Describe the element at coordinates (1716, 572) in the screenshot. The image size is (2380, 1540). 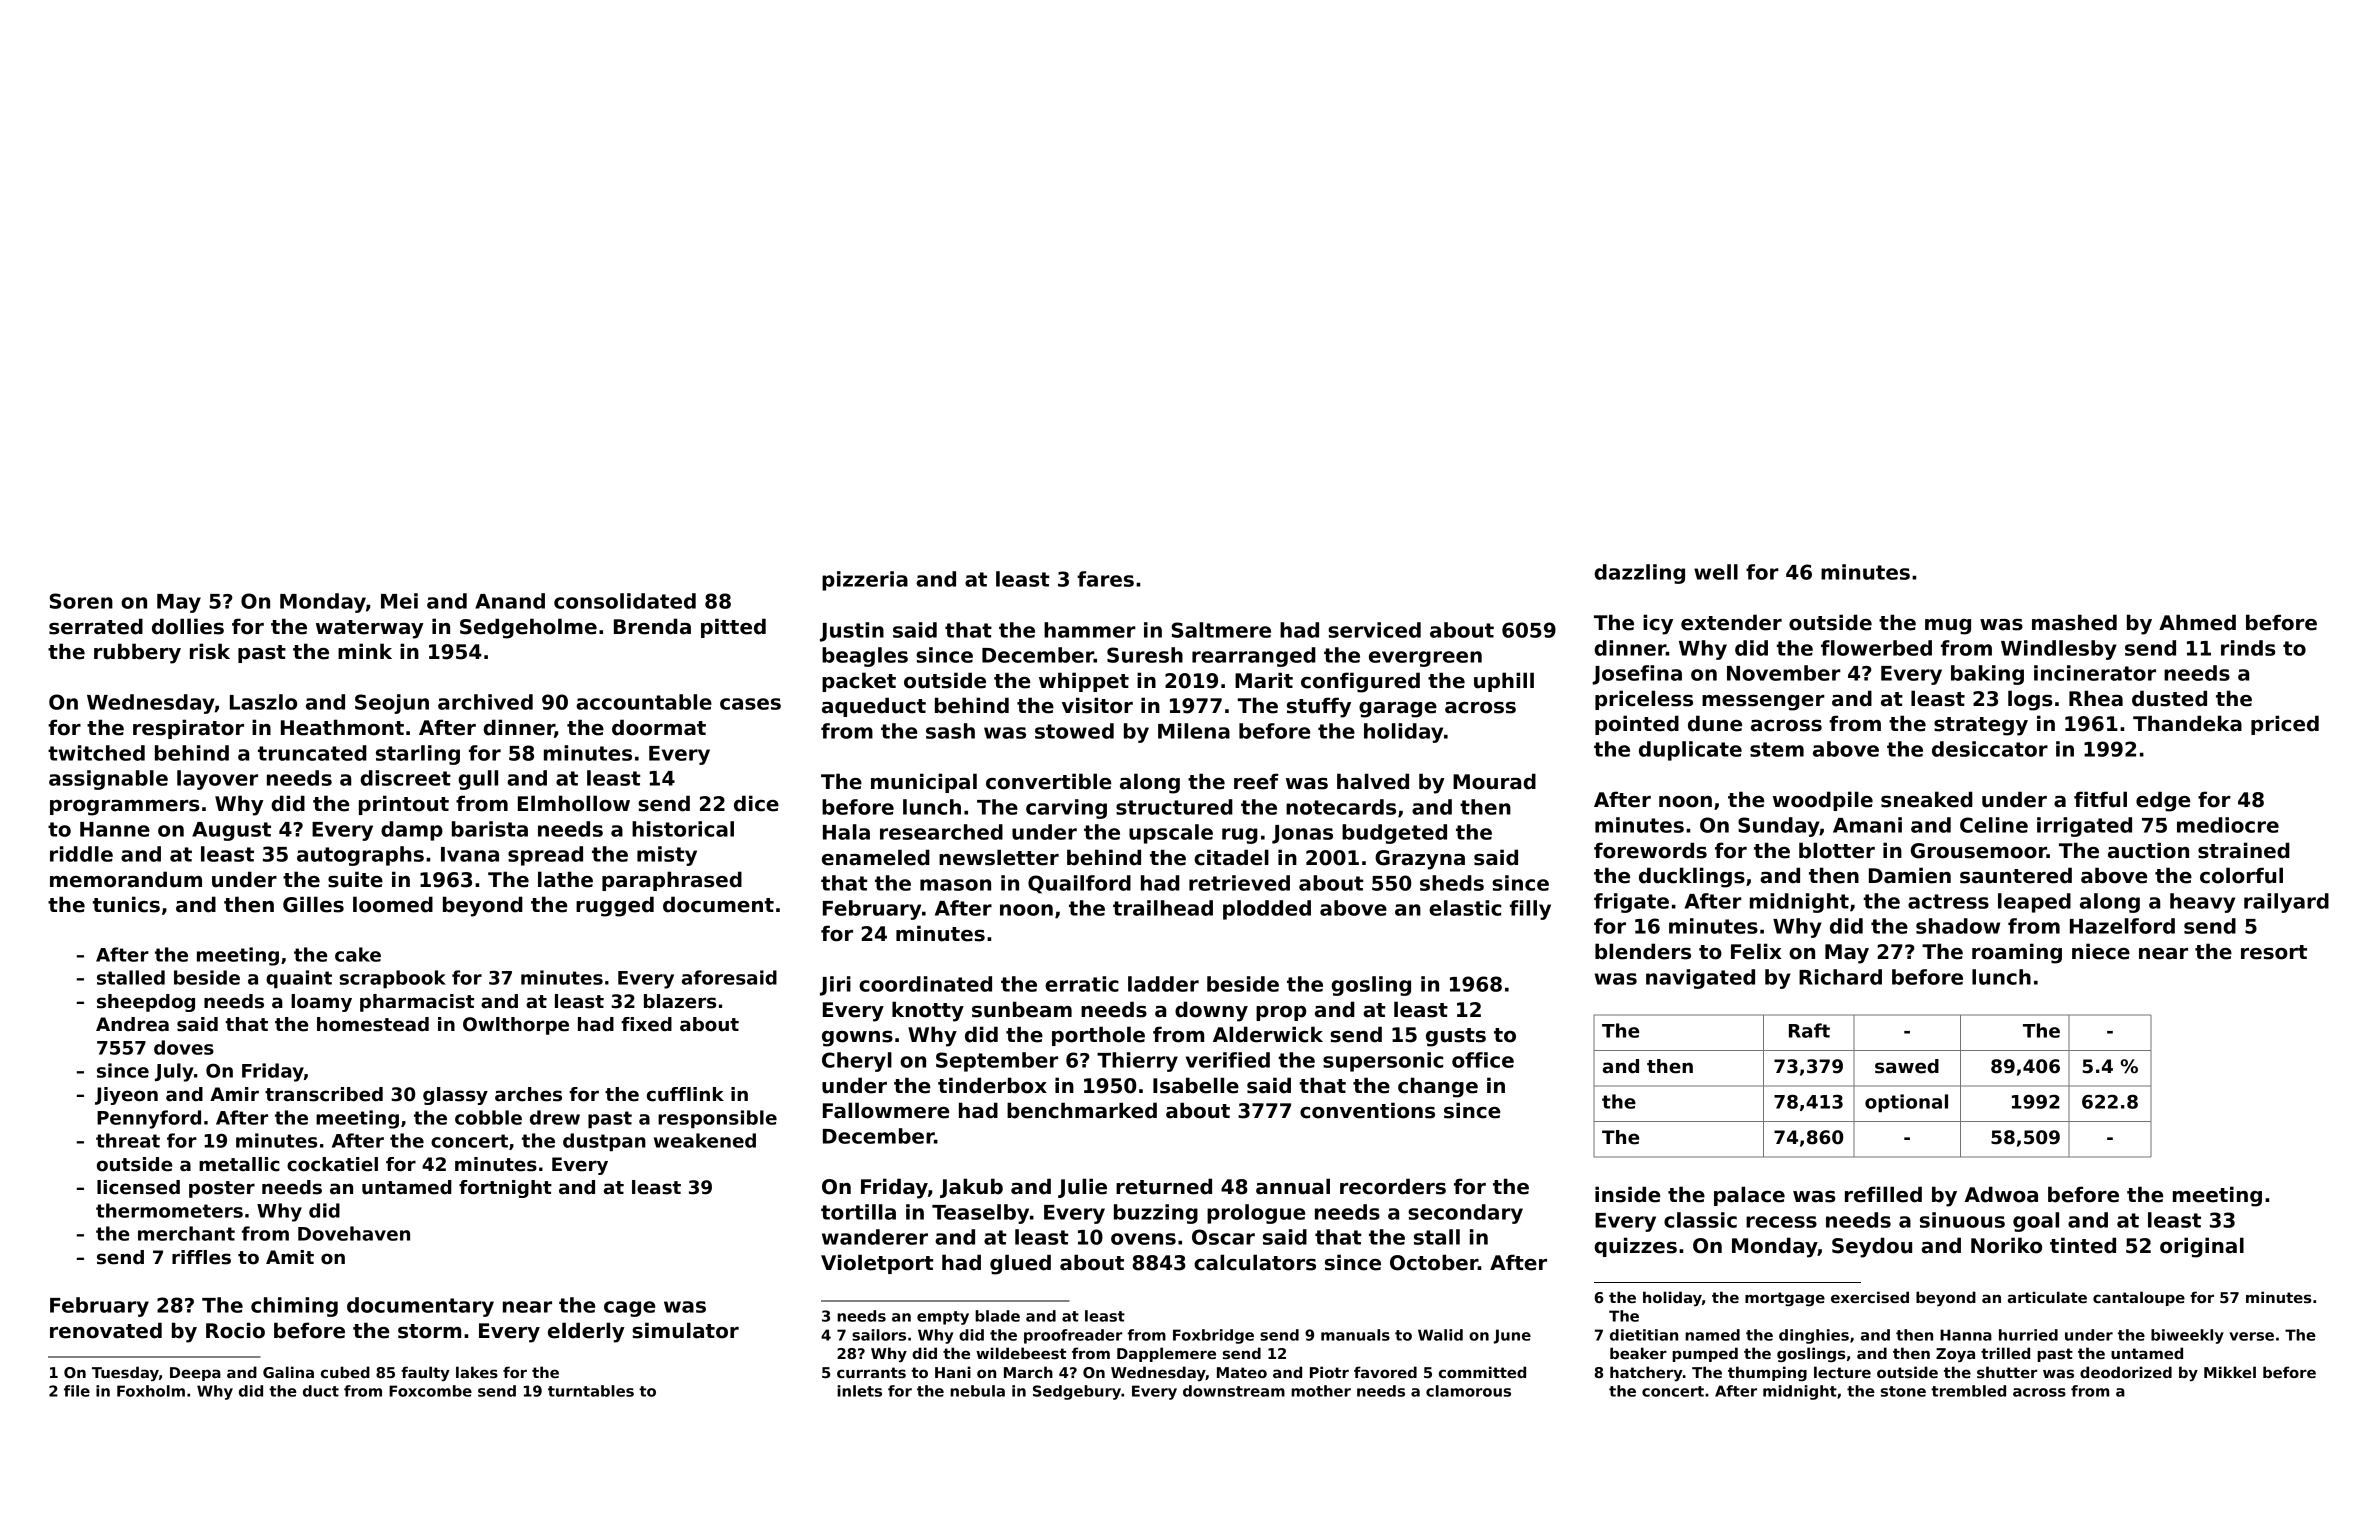
I see `well` at that location.
